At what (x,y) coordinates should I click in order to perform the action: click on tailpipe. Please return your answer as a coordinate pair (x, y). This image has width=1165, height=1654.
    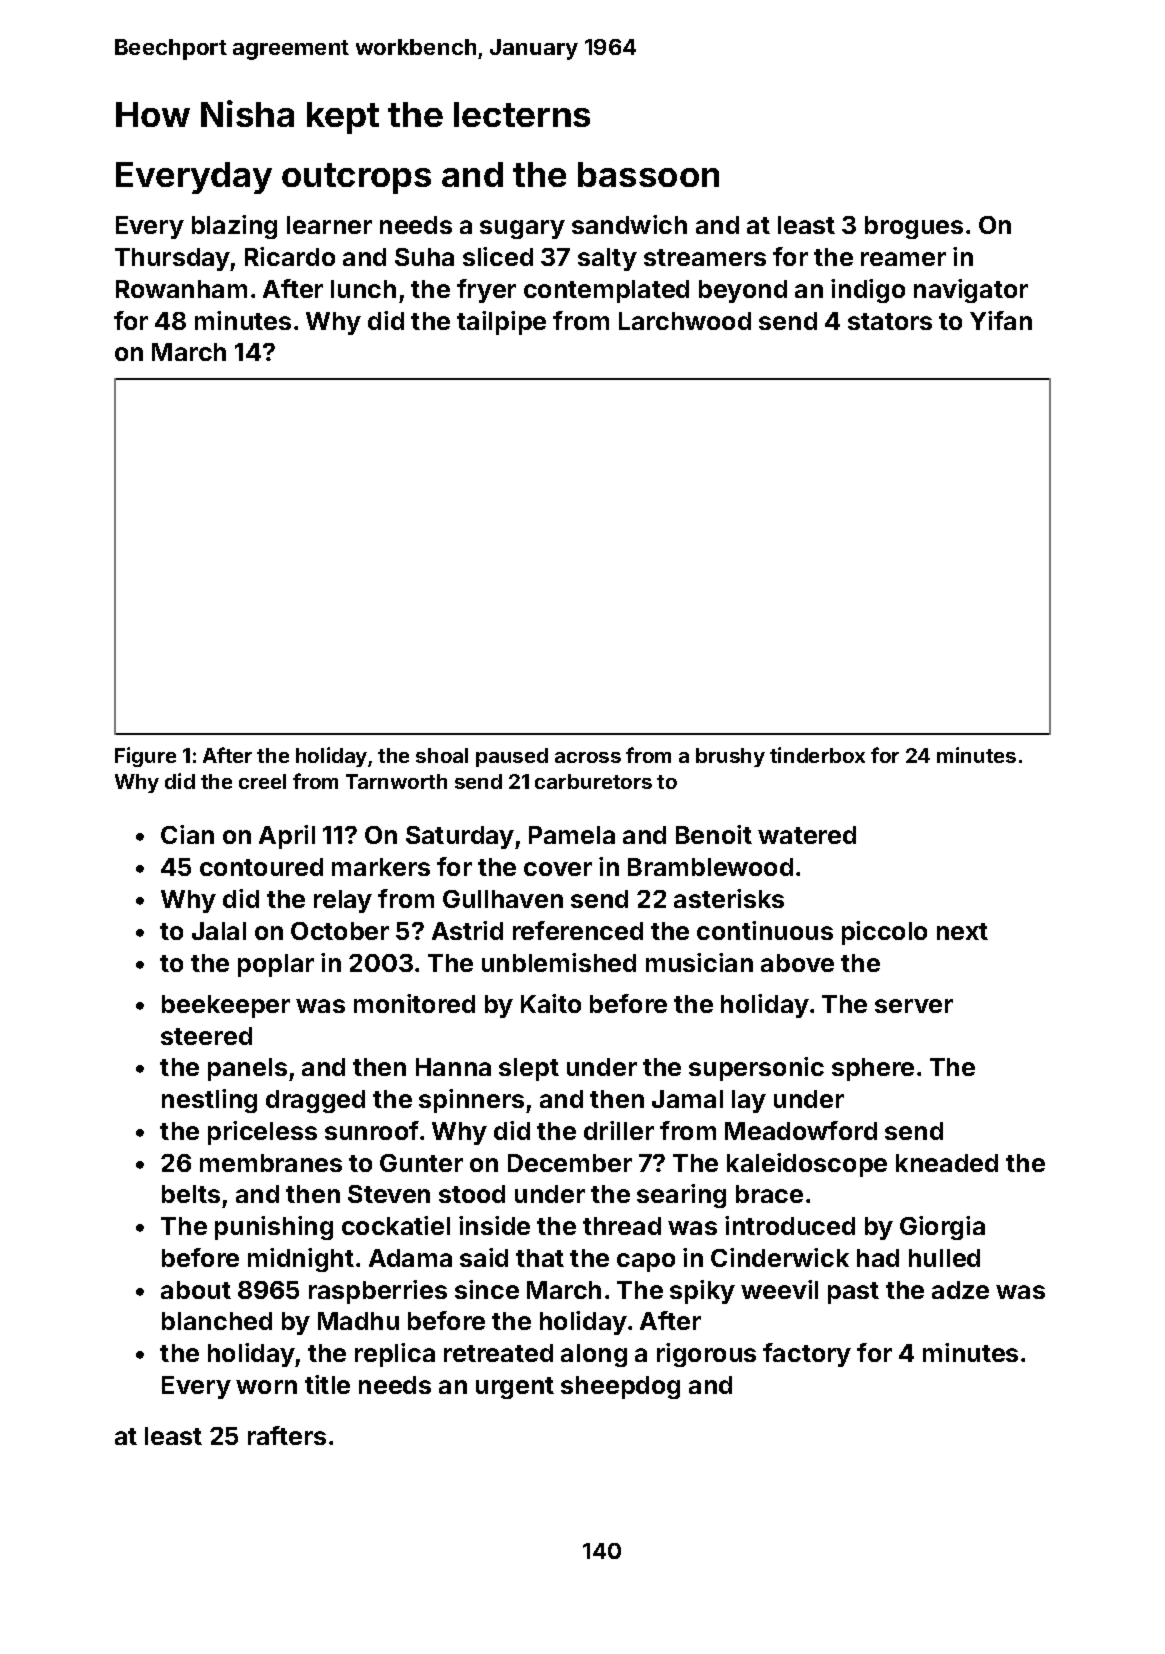
    Looking at the image, I should click on (501, 323).
